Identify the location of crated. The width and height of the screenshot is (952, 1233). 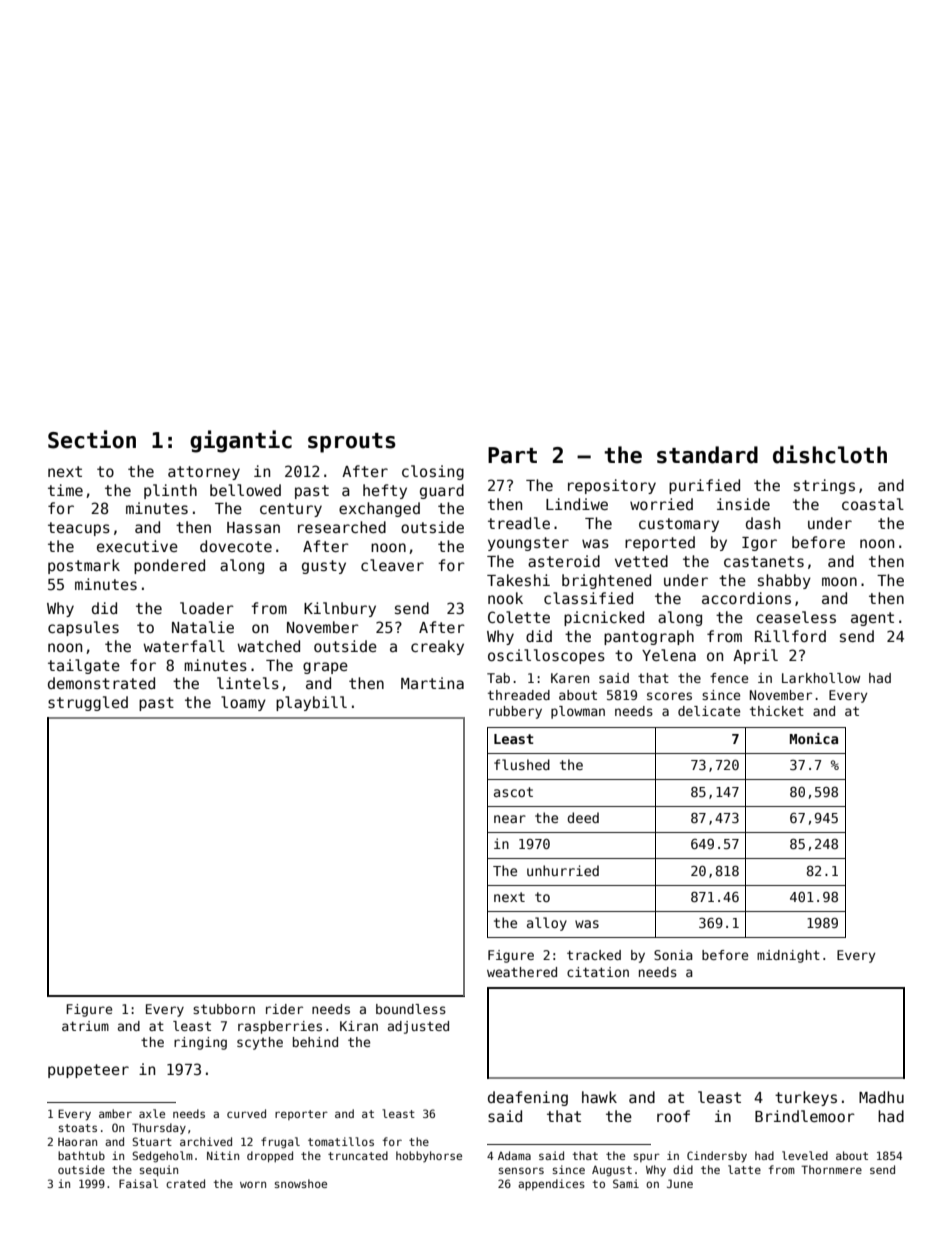
(185, 1183).
